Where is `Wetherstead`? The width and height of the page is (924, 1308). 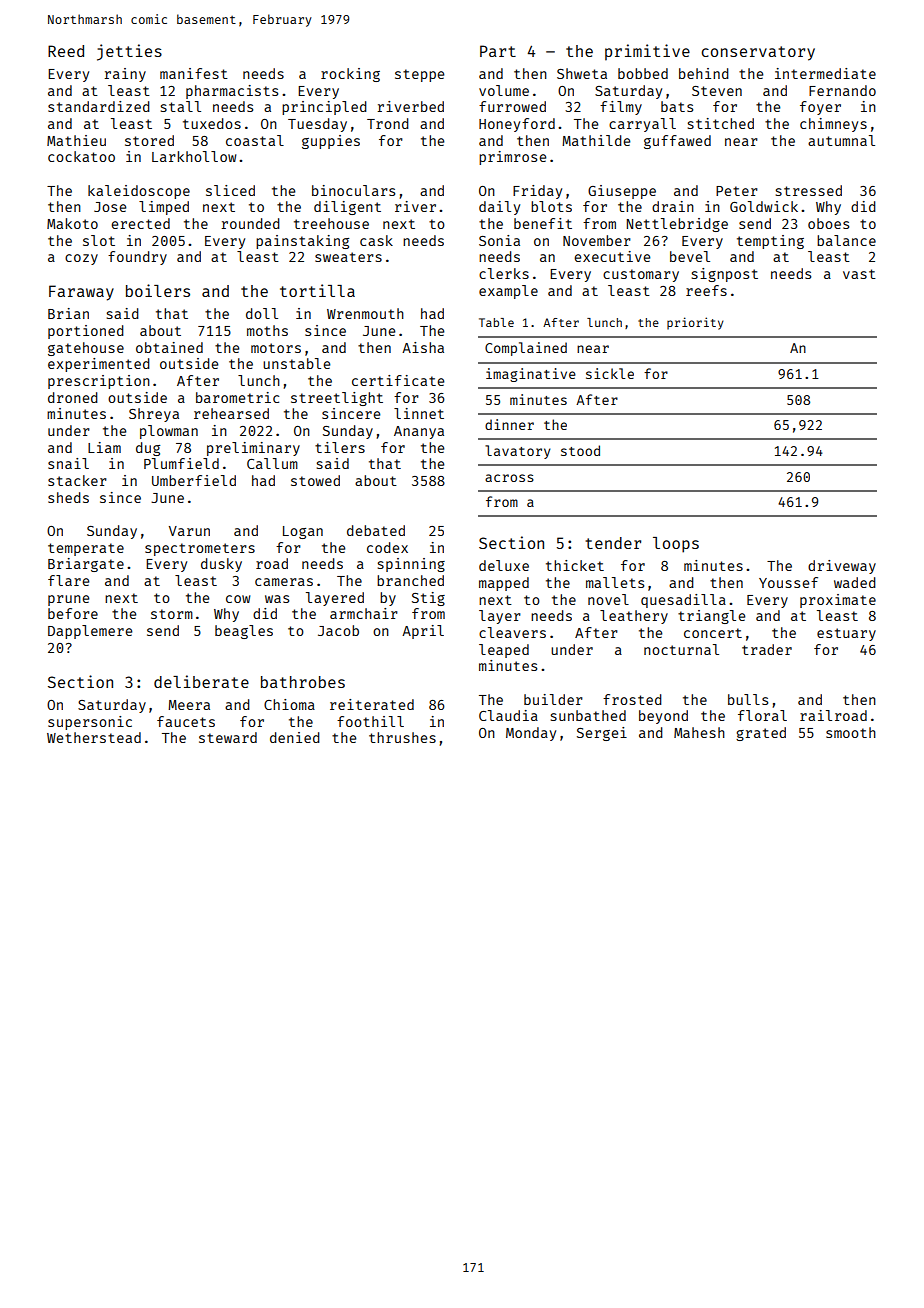
Wetherstead is located at coordinates (94, 737).
